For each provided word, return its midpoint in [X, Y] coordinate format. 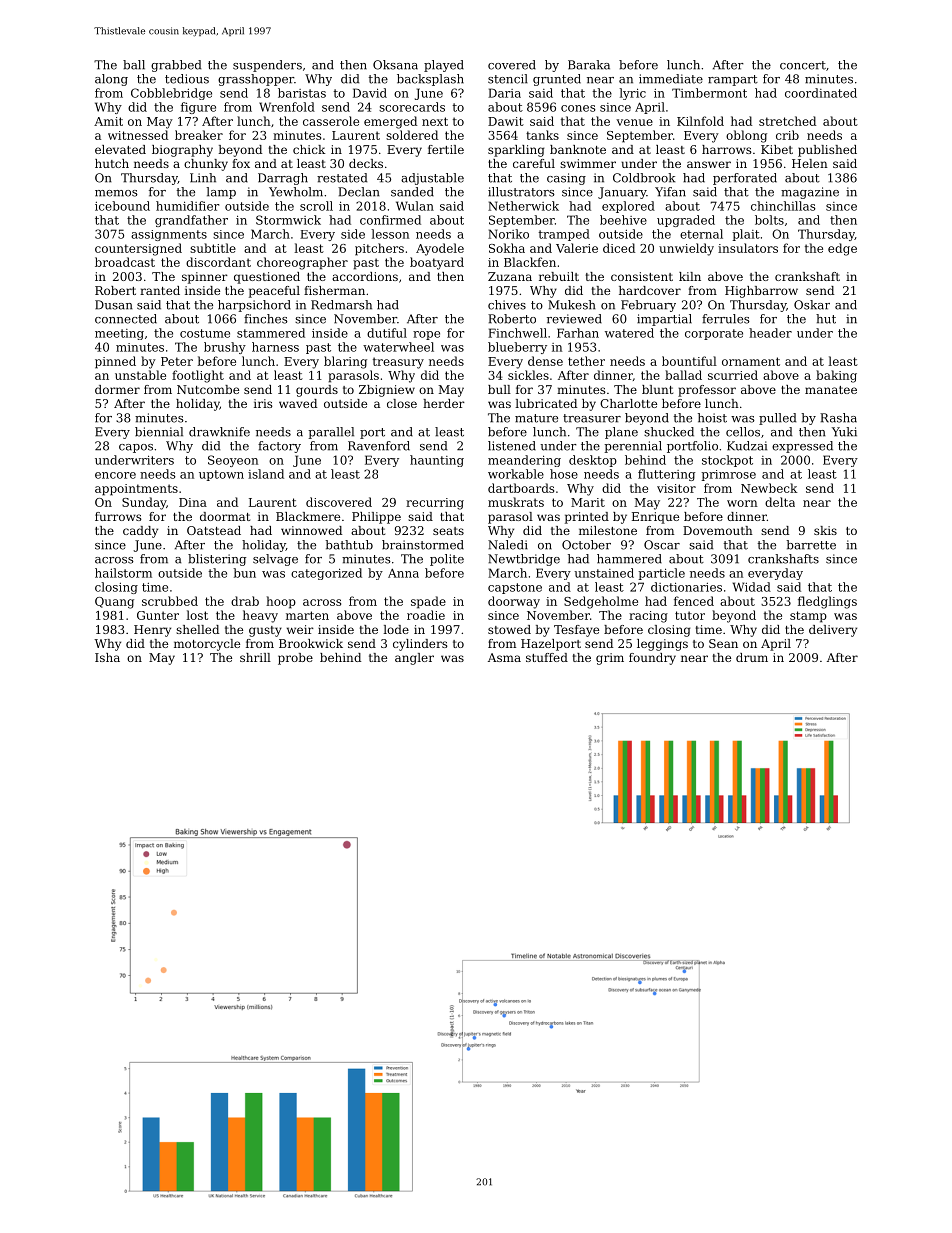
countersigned [138, 249]
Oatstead [214, 530]
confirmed [390, 220]
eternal [701, 234]
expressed [802, 447]
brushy [225, 348]
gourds [317, 391]
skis [825, 530]
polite [447, 560]
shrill [255, 657]
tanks [542, 135]
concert [803, 65]
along [111, 80]
